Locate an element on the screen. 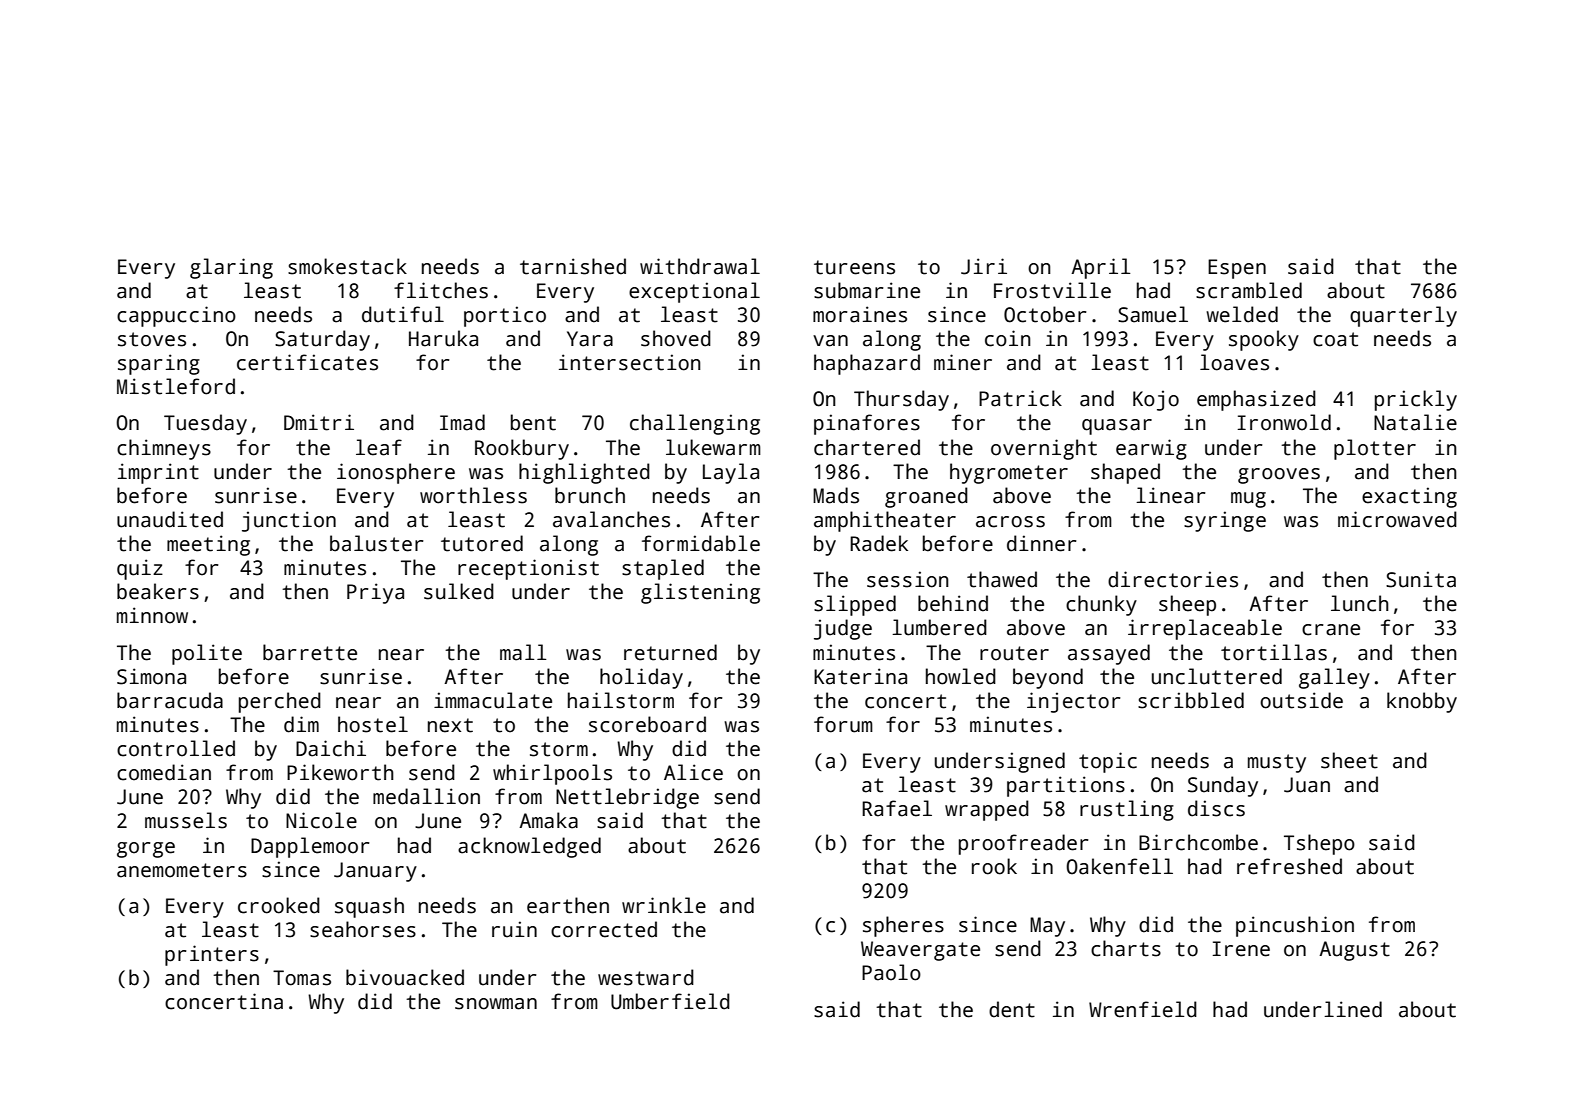 The width and height of the screenshot is (1574, 1113). Sunita is located at coordinates (1421, 579).
